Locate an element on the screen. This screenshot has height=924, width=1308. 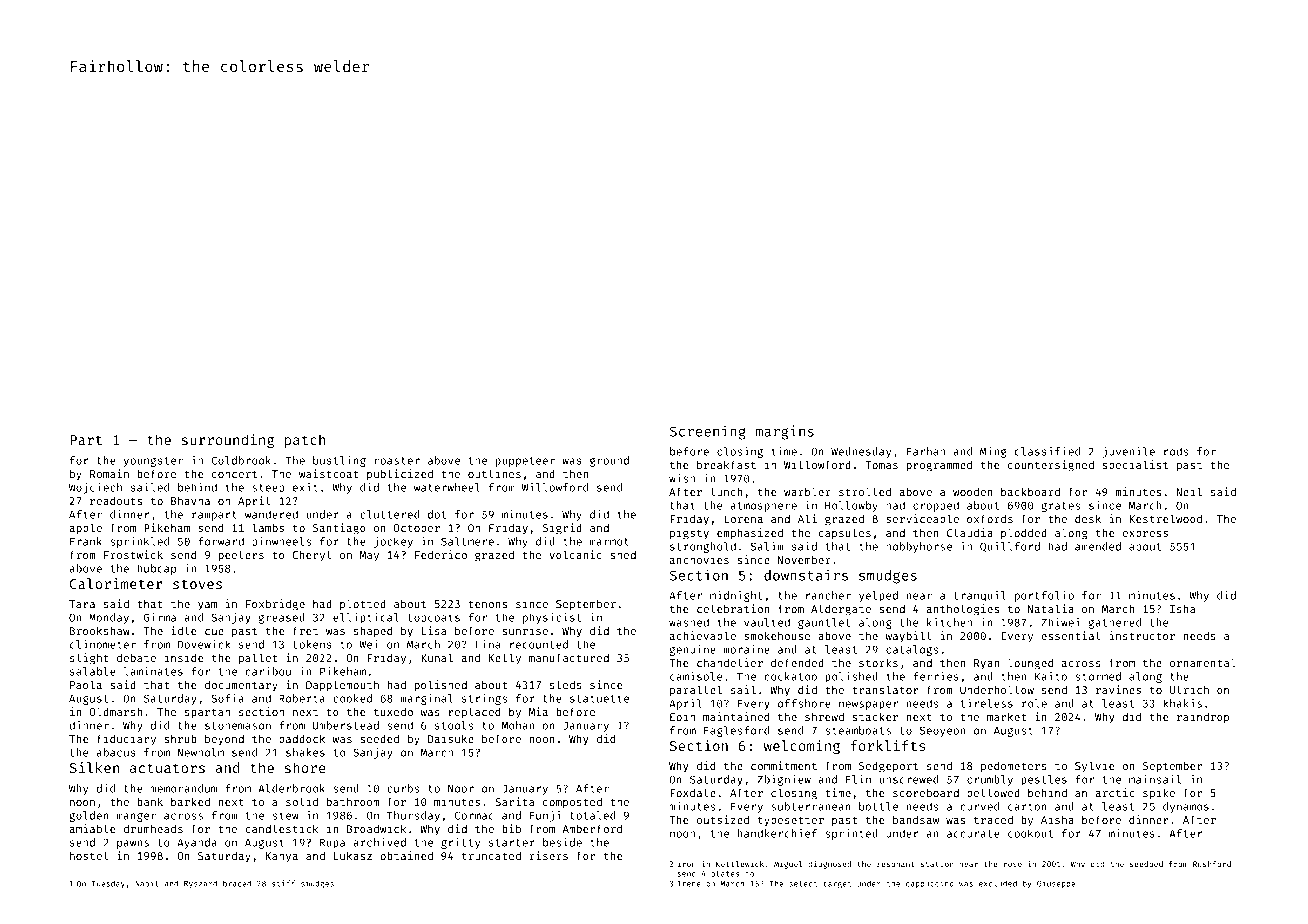
Roberta is located at coordinates (302, 698).
